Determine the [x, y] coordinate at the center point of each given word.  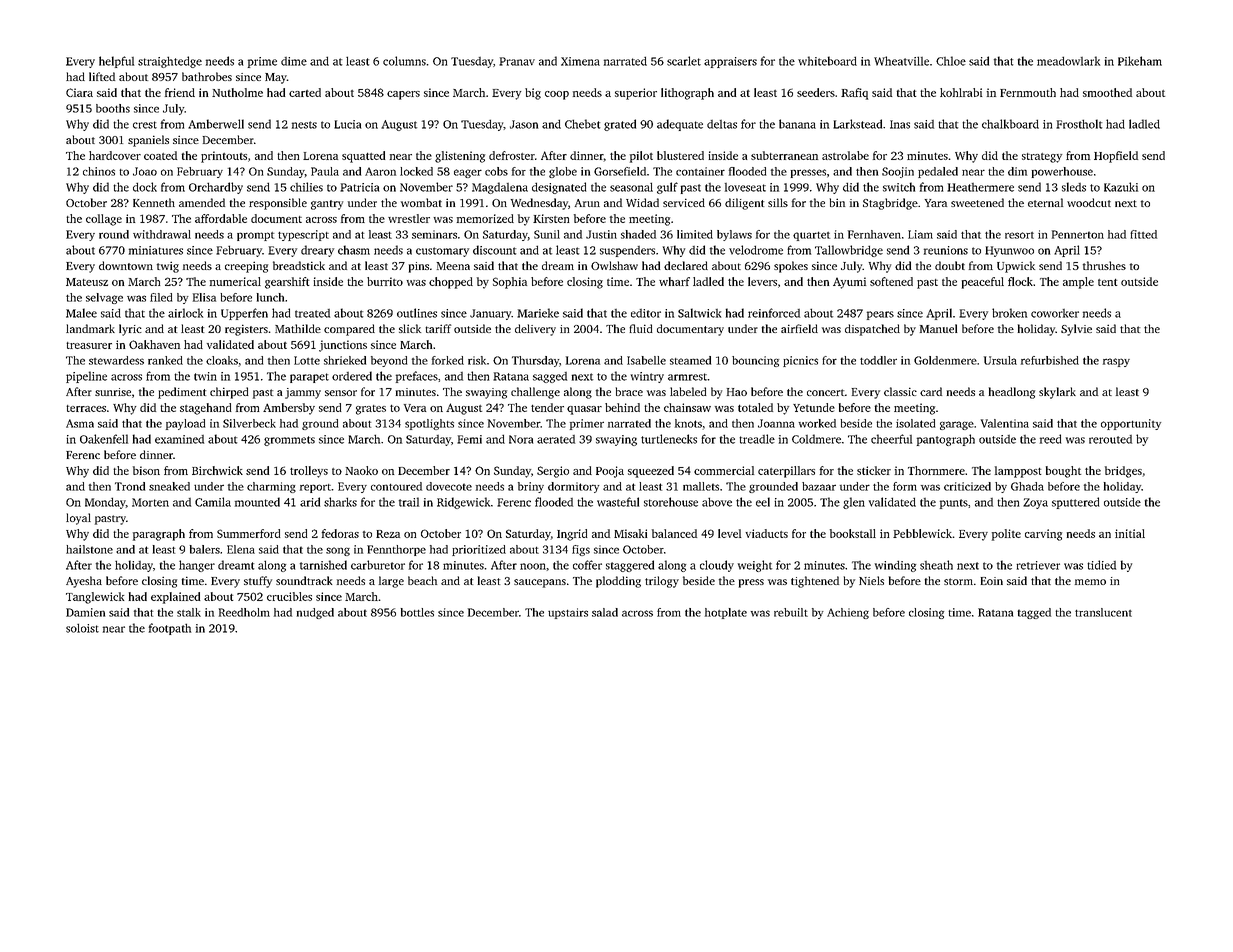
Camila [213, 502]
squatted [363, 157]
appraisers [730, 62]
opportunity [1131, 424]
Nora [521, 439]
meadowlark [1068, 61]
